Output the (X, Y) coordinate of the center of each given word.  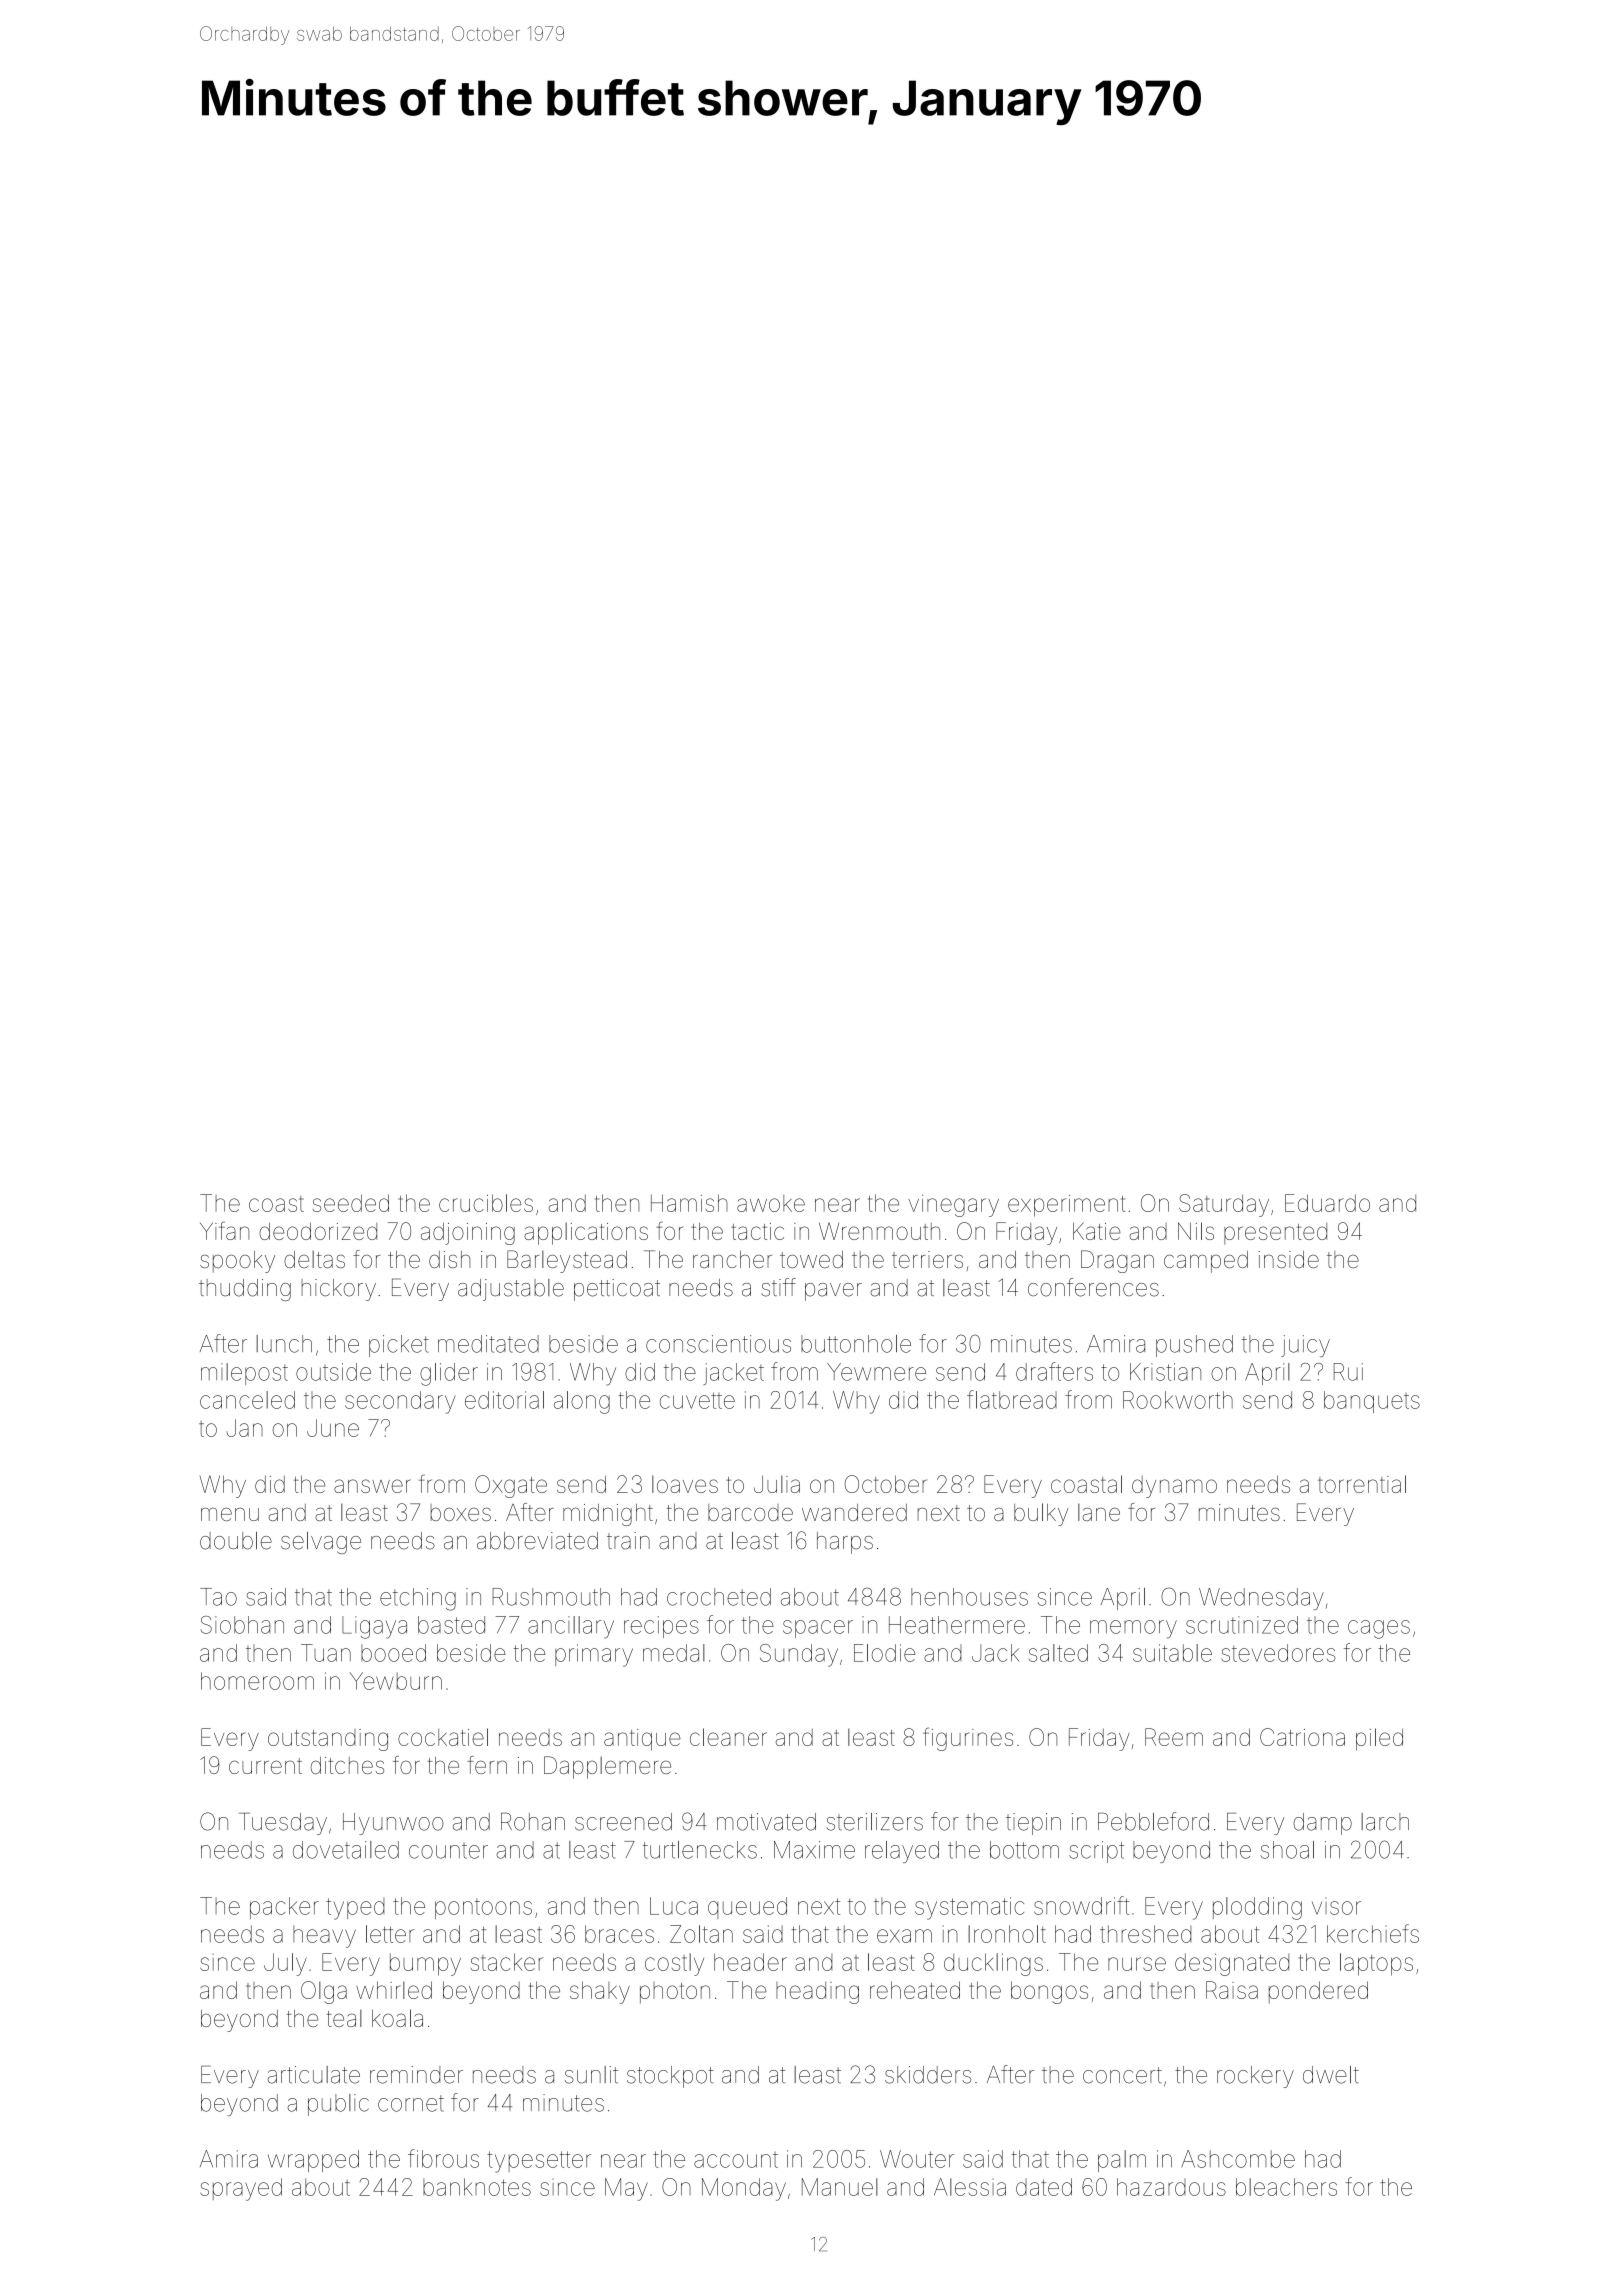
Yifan (224, 1231)
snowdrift (1081, 1905)
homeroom (257, 1681)
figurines (968, 1739)
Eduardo (1327, 1203)
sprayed (241, 2189)
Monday (744, 2189)
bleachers (1286, 2187)
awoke (771, 1203)
